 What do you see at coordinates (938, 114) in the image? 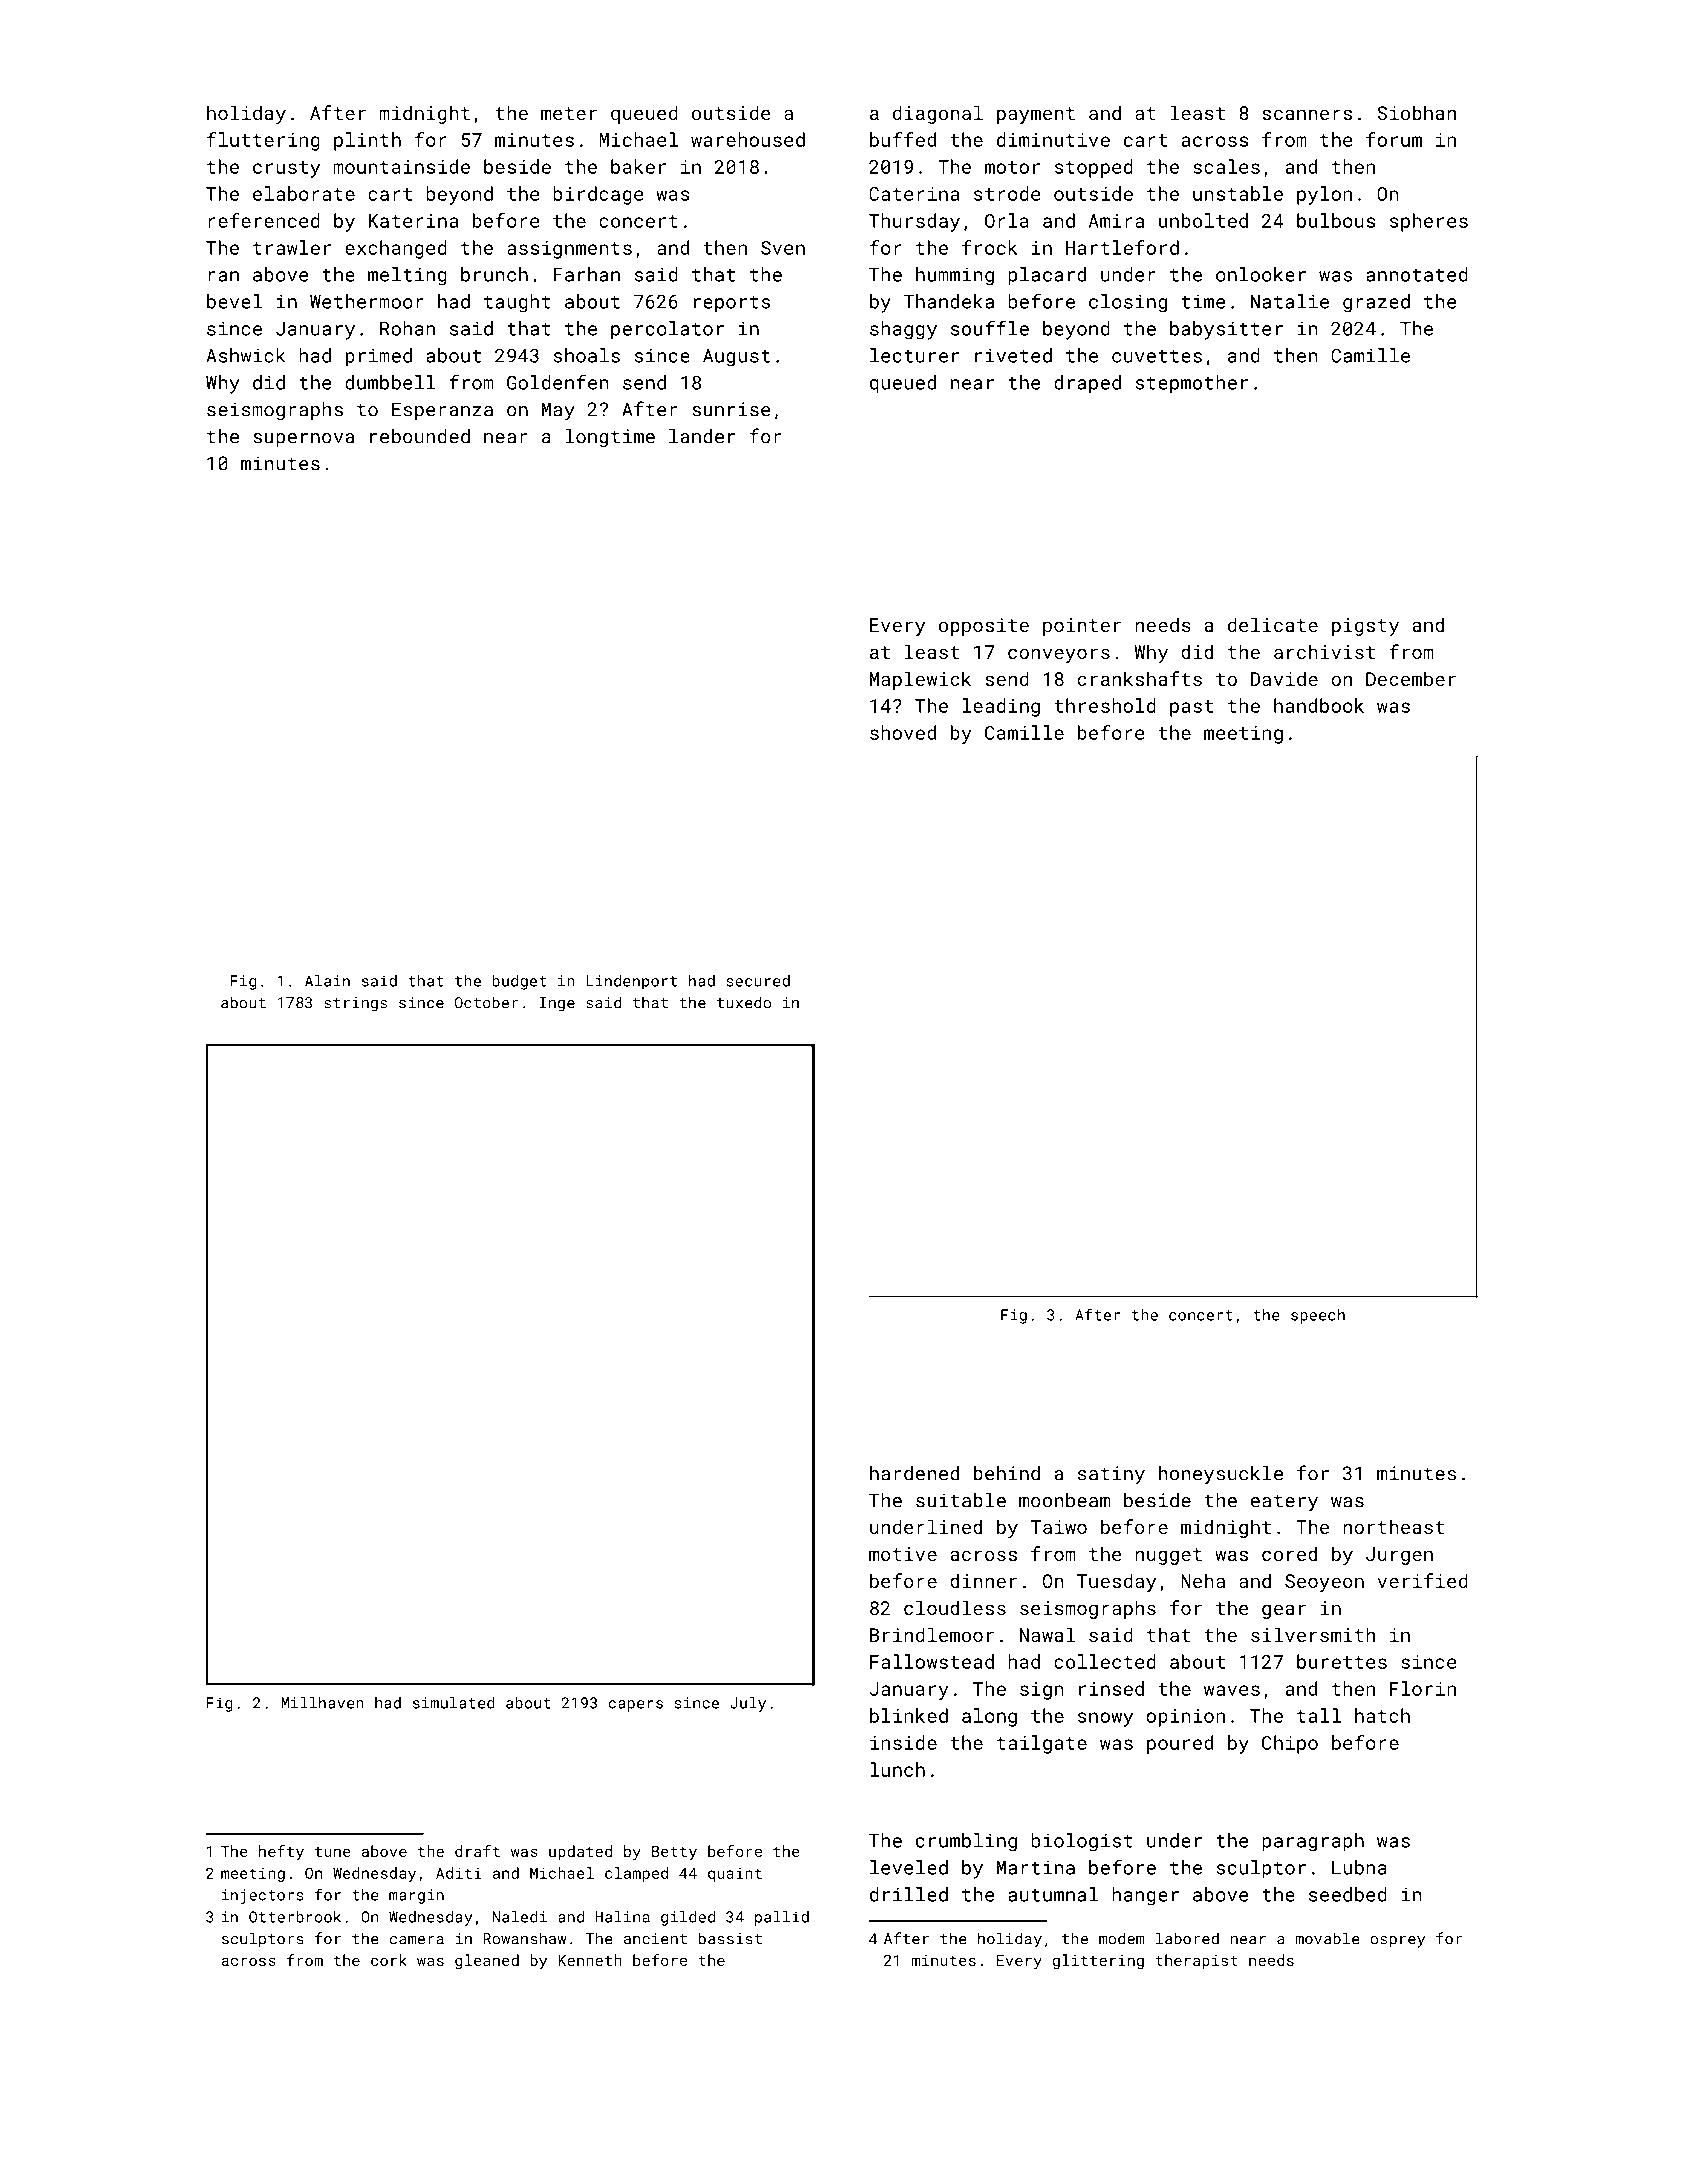
I see `diagonal` at bounding box center [938, 114].
